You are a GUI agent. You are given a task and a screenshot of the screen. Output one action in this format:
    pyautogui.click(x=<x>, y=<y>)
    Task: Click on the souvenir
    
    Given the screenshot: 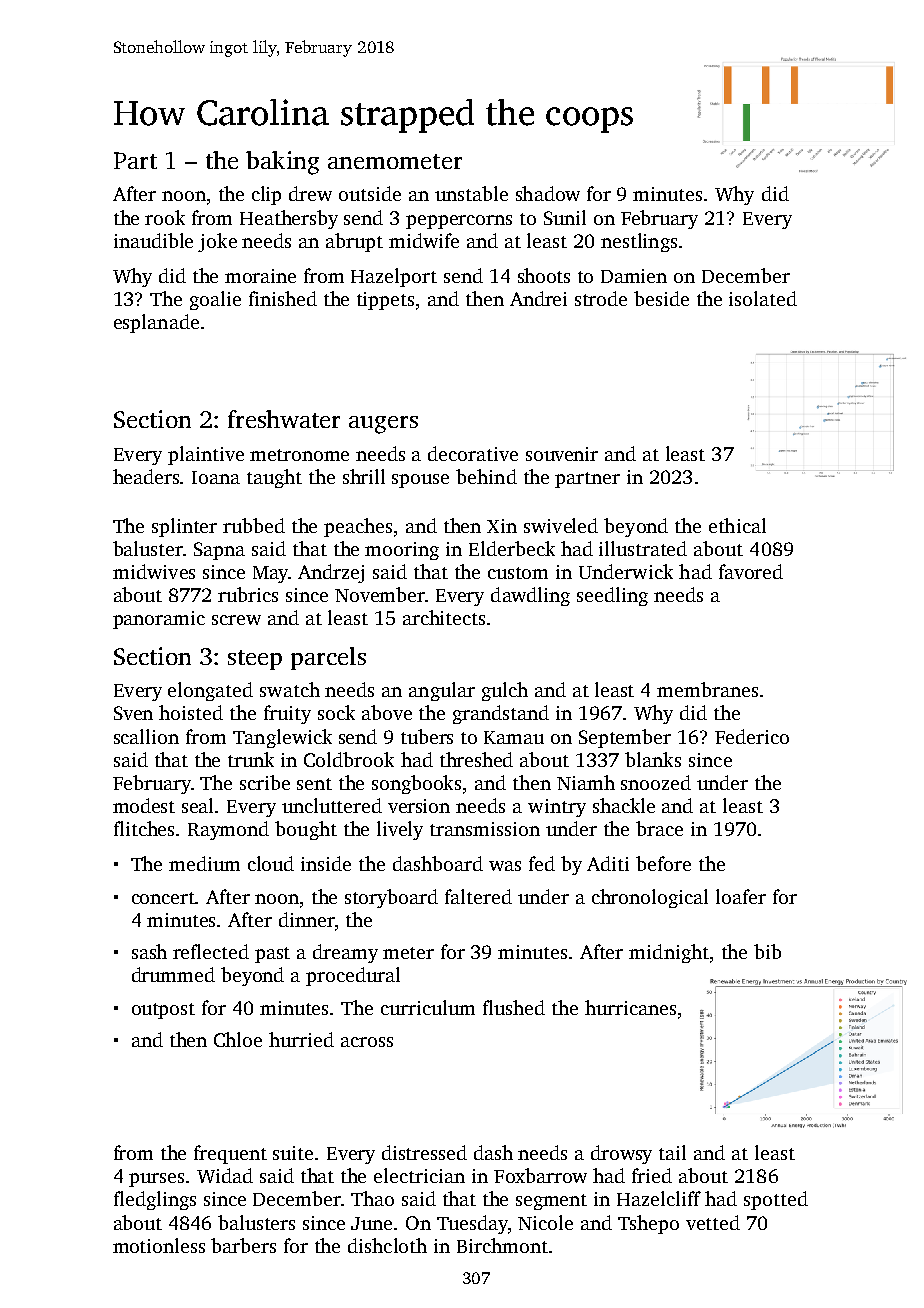 What is the action you would take?
    pyautogui.click(x=562, y=454)
